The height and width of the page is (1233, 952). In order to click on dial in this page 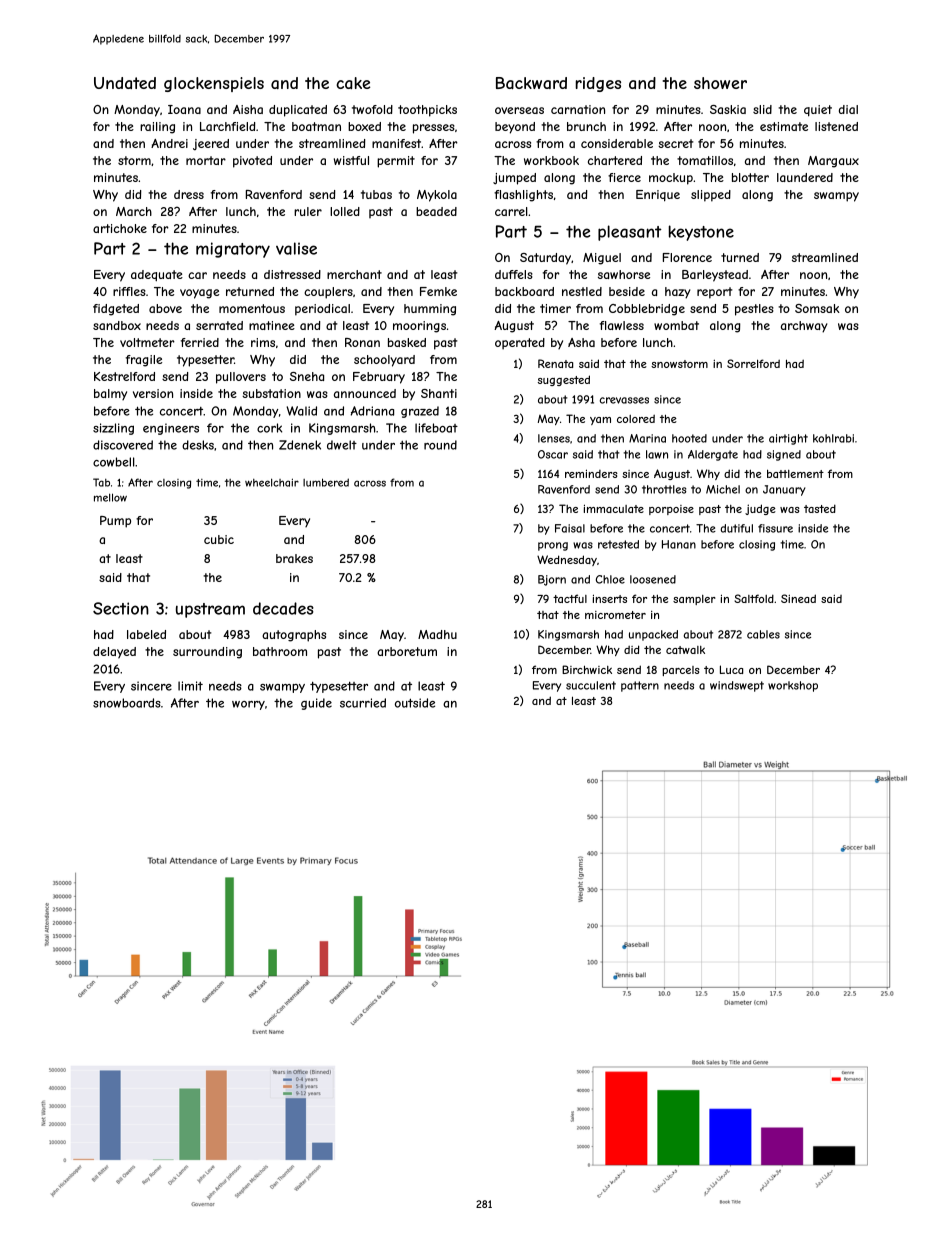, I will do `click(848, 109)`.
